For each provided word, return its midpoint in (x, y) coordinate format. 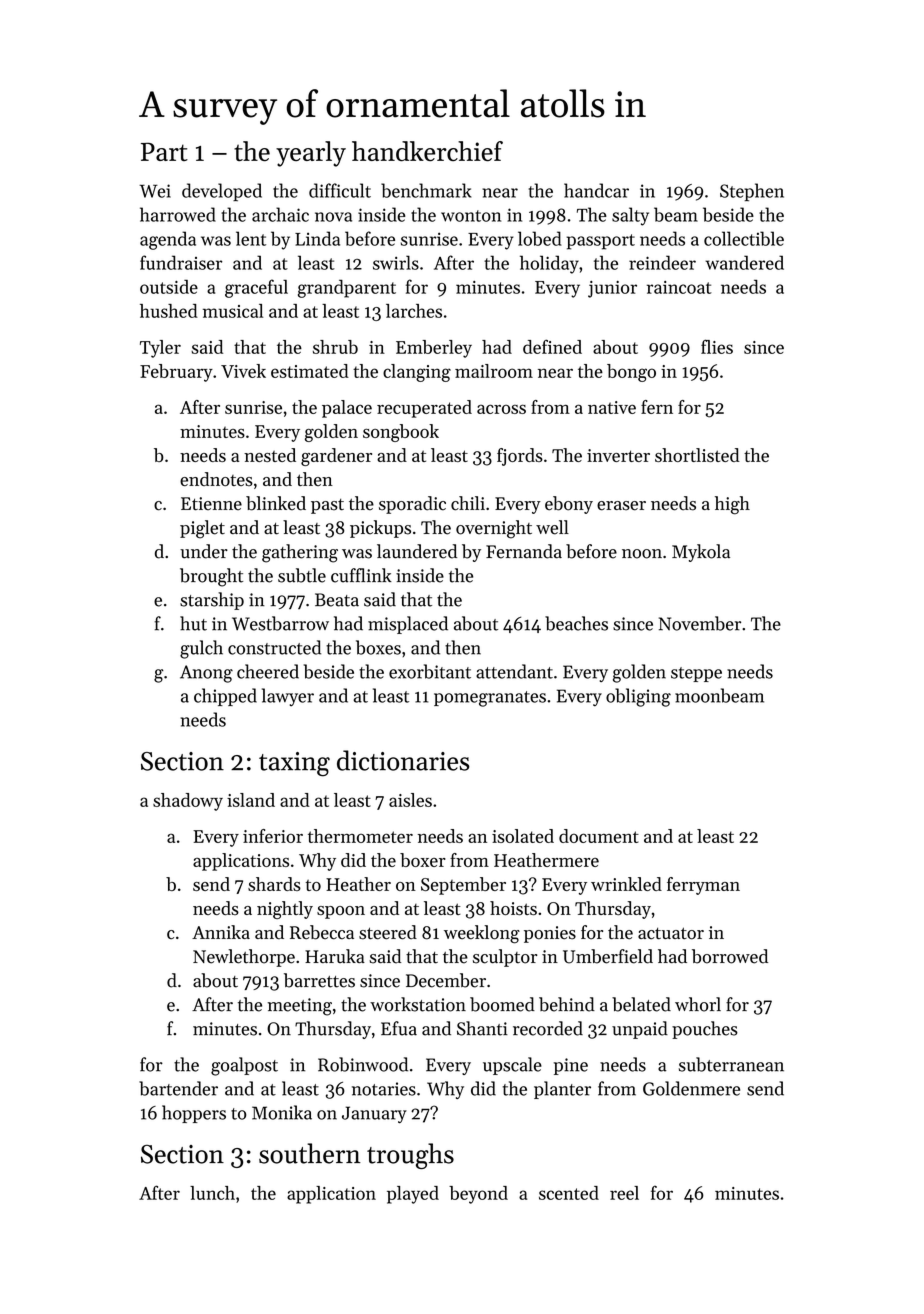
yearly (311, 154)
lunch (212, 1193)
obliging (638, 697)
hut (193, 623)
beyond (478, 1195)
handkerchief (427, 151)
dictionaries (403, 760)
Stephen (752, 192)
